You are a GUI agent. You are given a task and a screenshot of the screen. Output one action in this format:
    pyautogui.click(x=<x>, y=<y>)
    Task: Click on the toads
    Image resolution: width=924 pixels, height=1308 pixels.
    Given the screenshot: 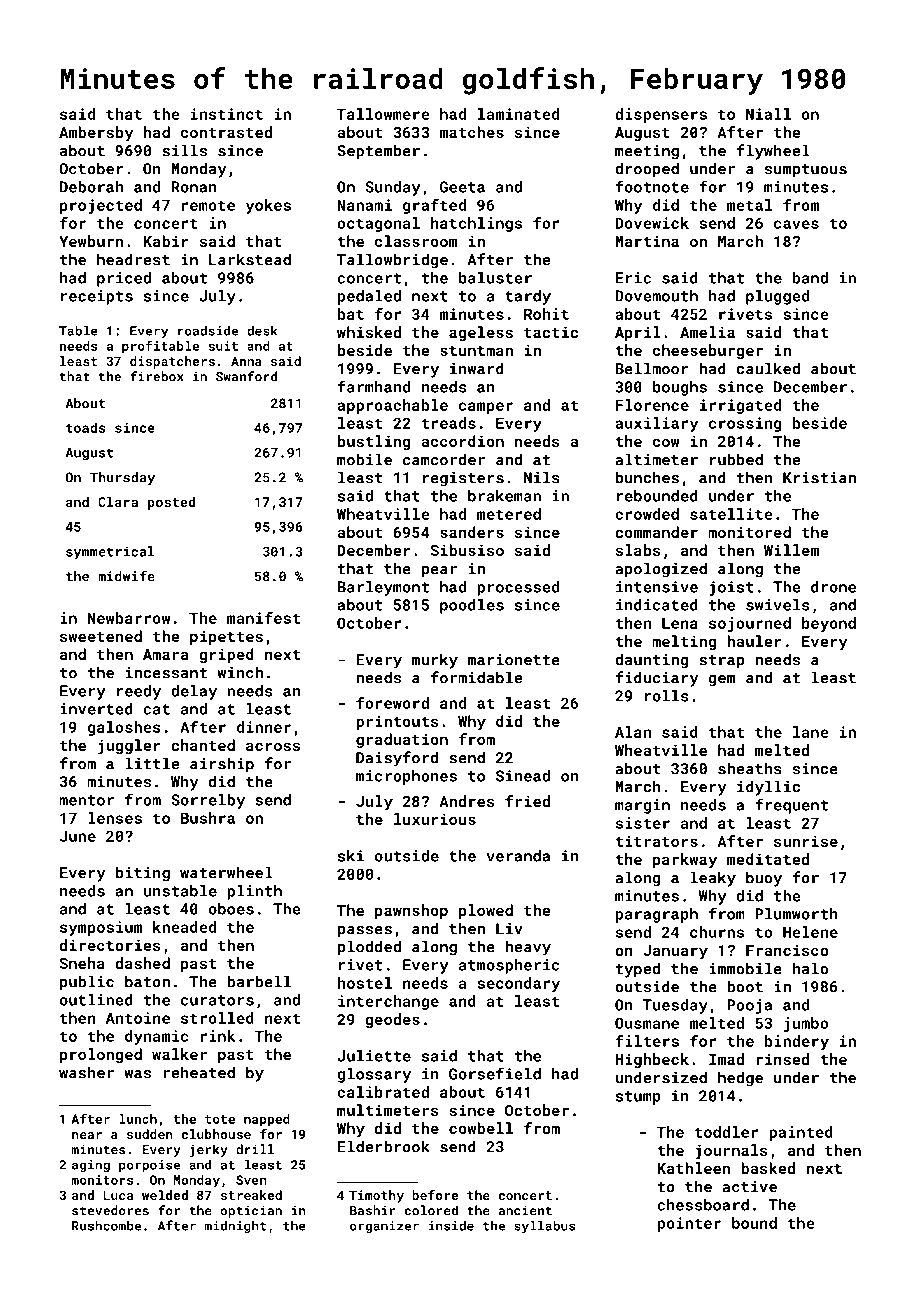 What is the action you would take?
    pyautogui.click(x=86, y=427)
